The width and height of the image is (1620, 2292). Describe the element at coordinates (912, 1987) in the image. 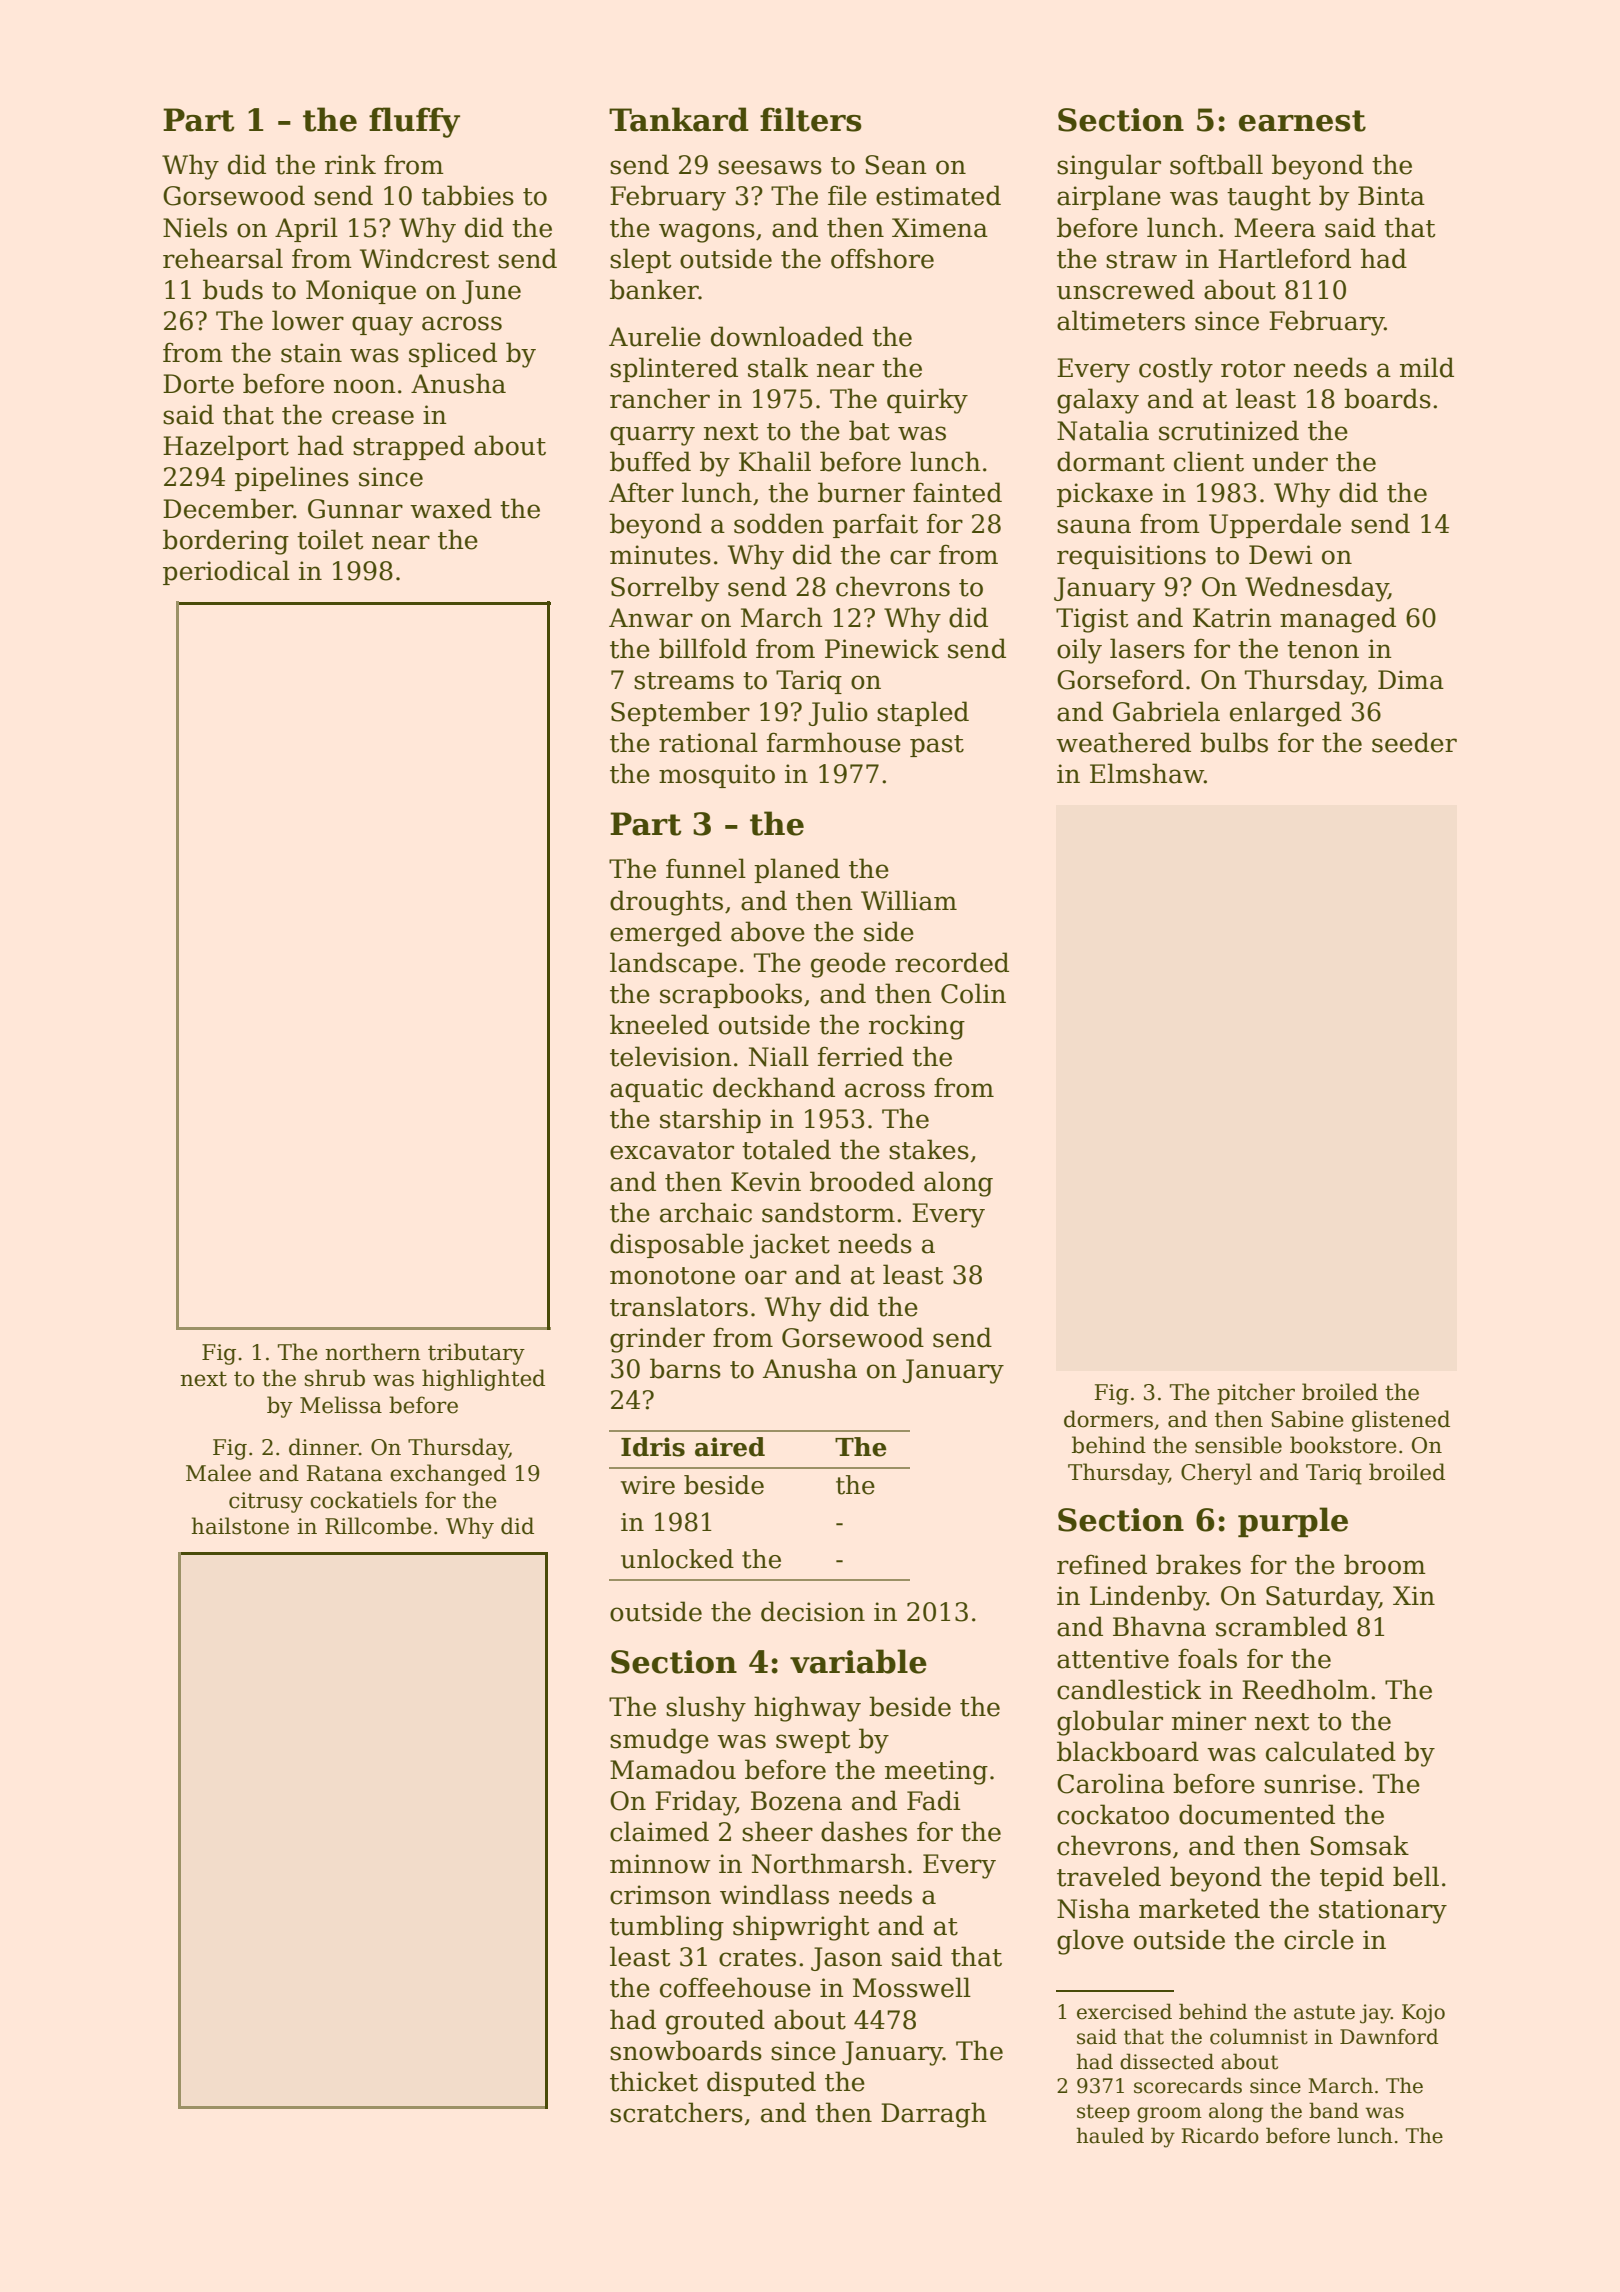

I see `Mosswell` at that location.
